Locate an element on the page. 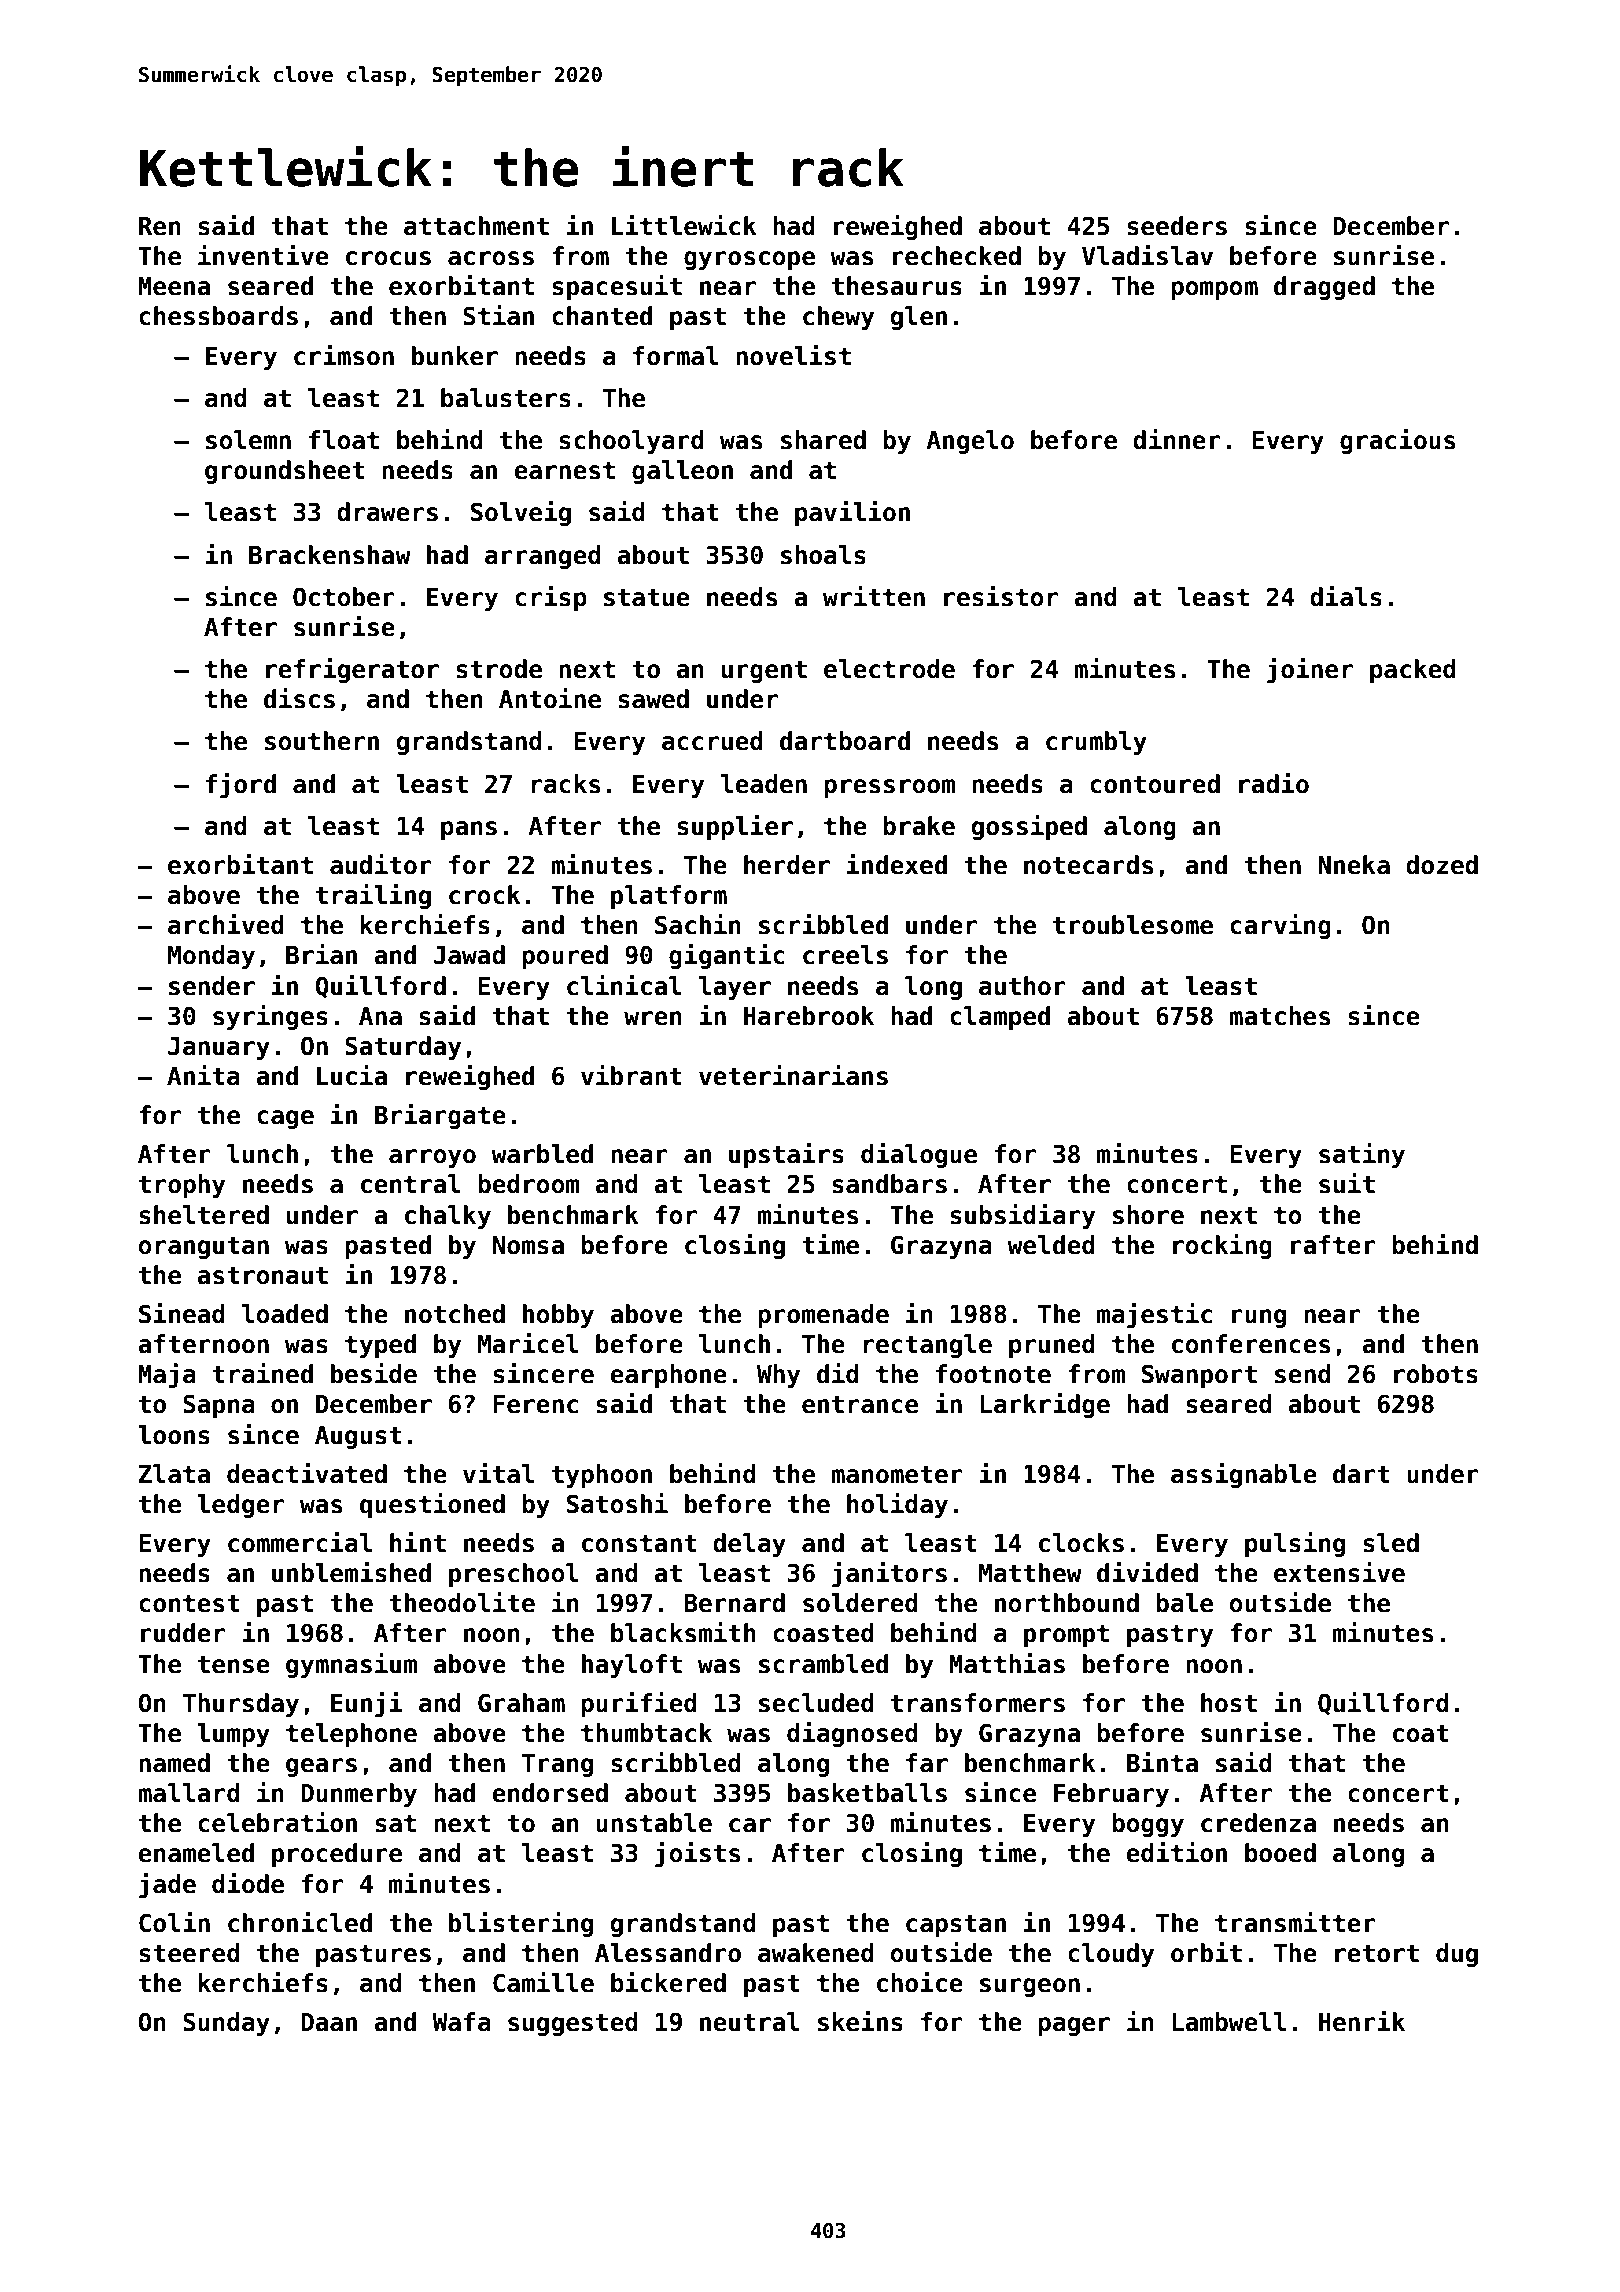 This document has width=1620, height=2292. matches is located at coordinates (1279, 1016).
